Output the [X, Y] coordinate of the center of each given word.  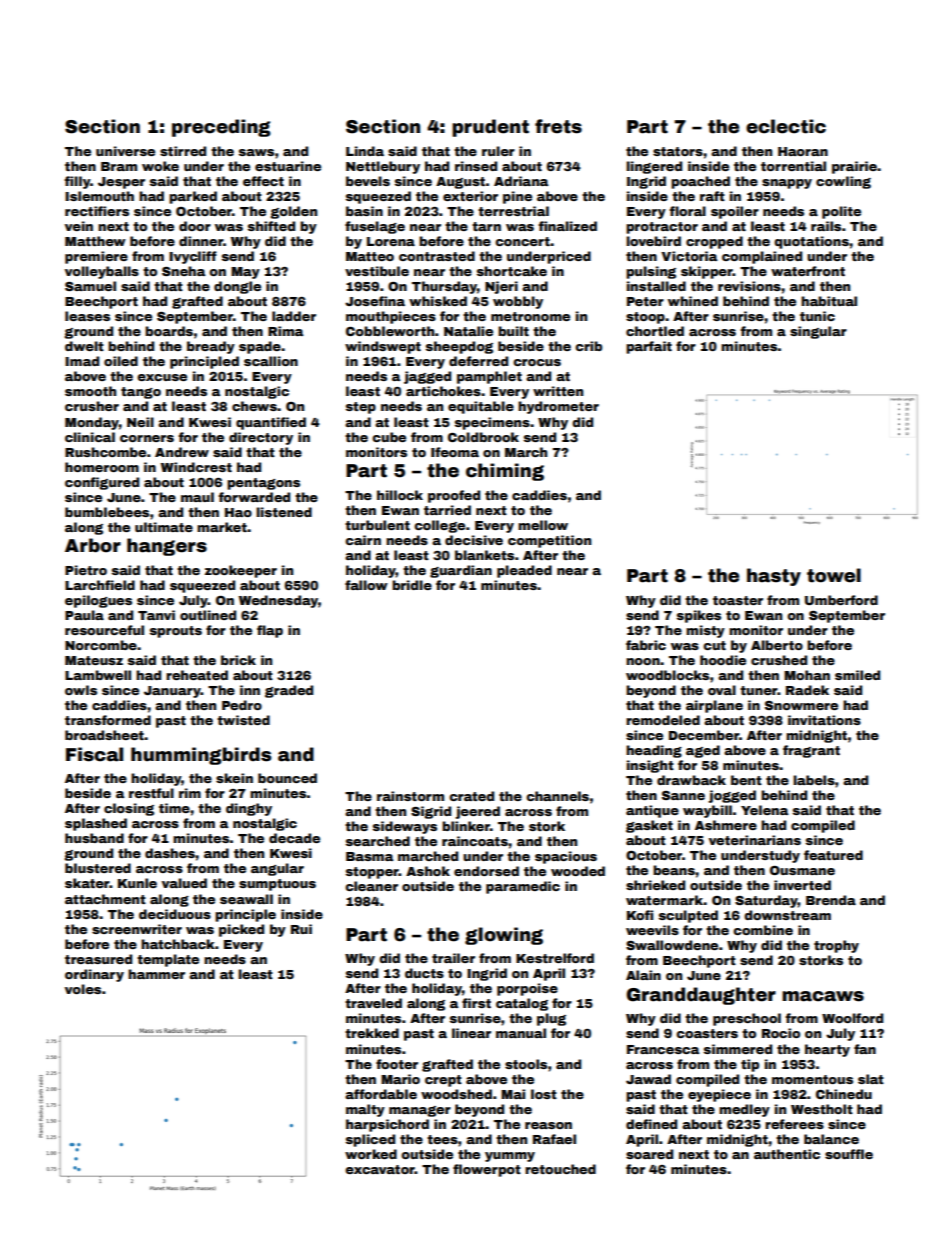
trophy [836, 946]
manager [420, 1111]
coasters [707, 1033]
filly [77, 182]
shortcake [512, 271]
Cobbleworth [390, 331]
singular [818, 332]
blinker [466, 826]
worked [371, 1154]
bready [211, 347]
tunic [817, 316]
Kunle [137, 883]
